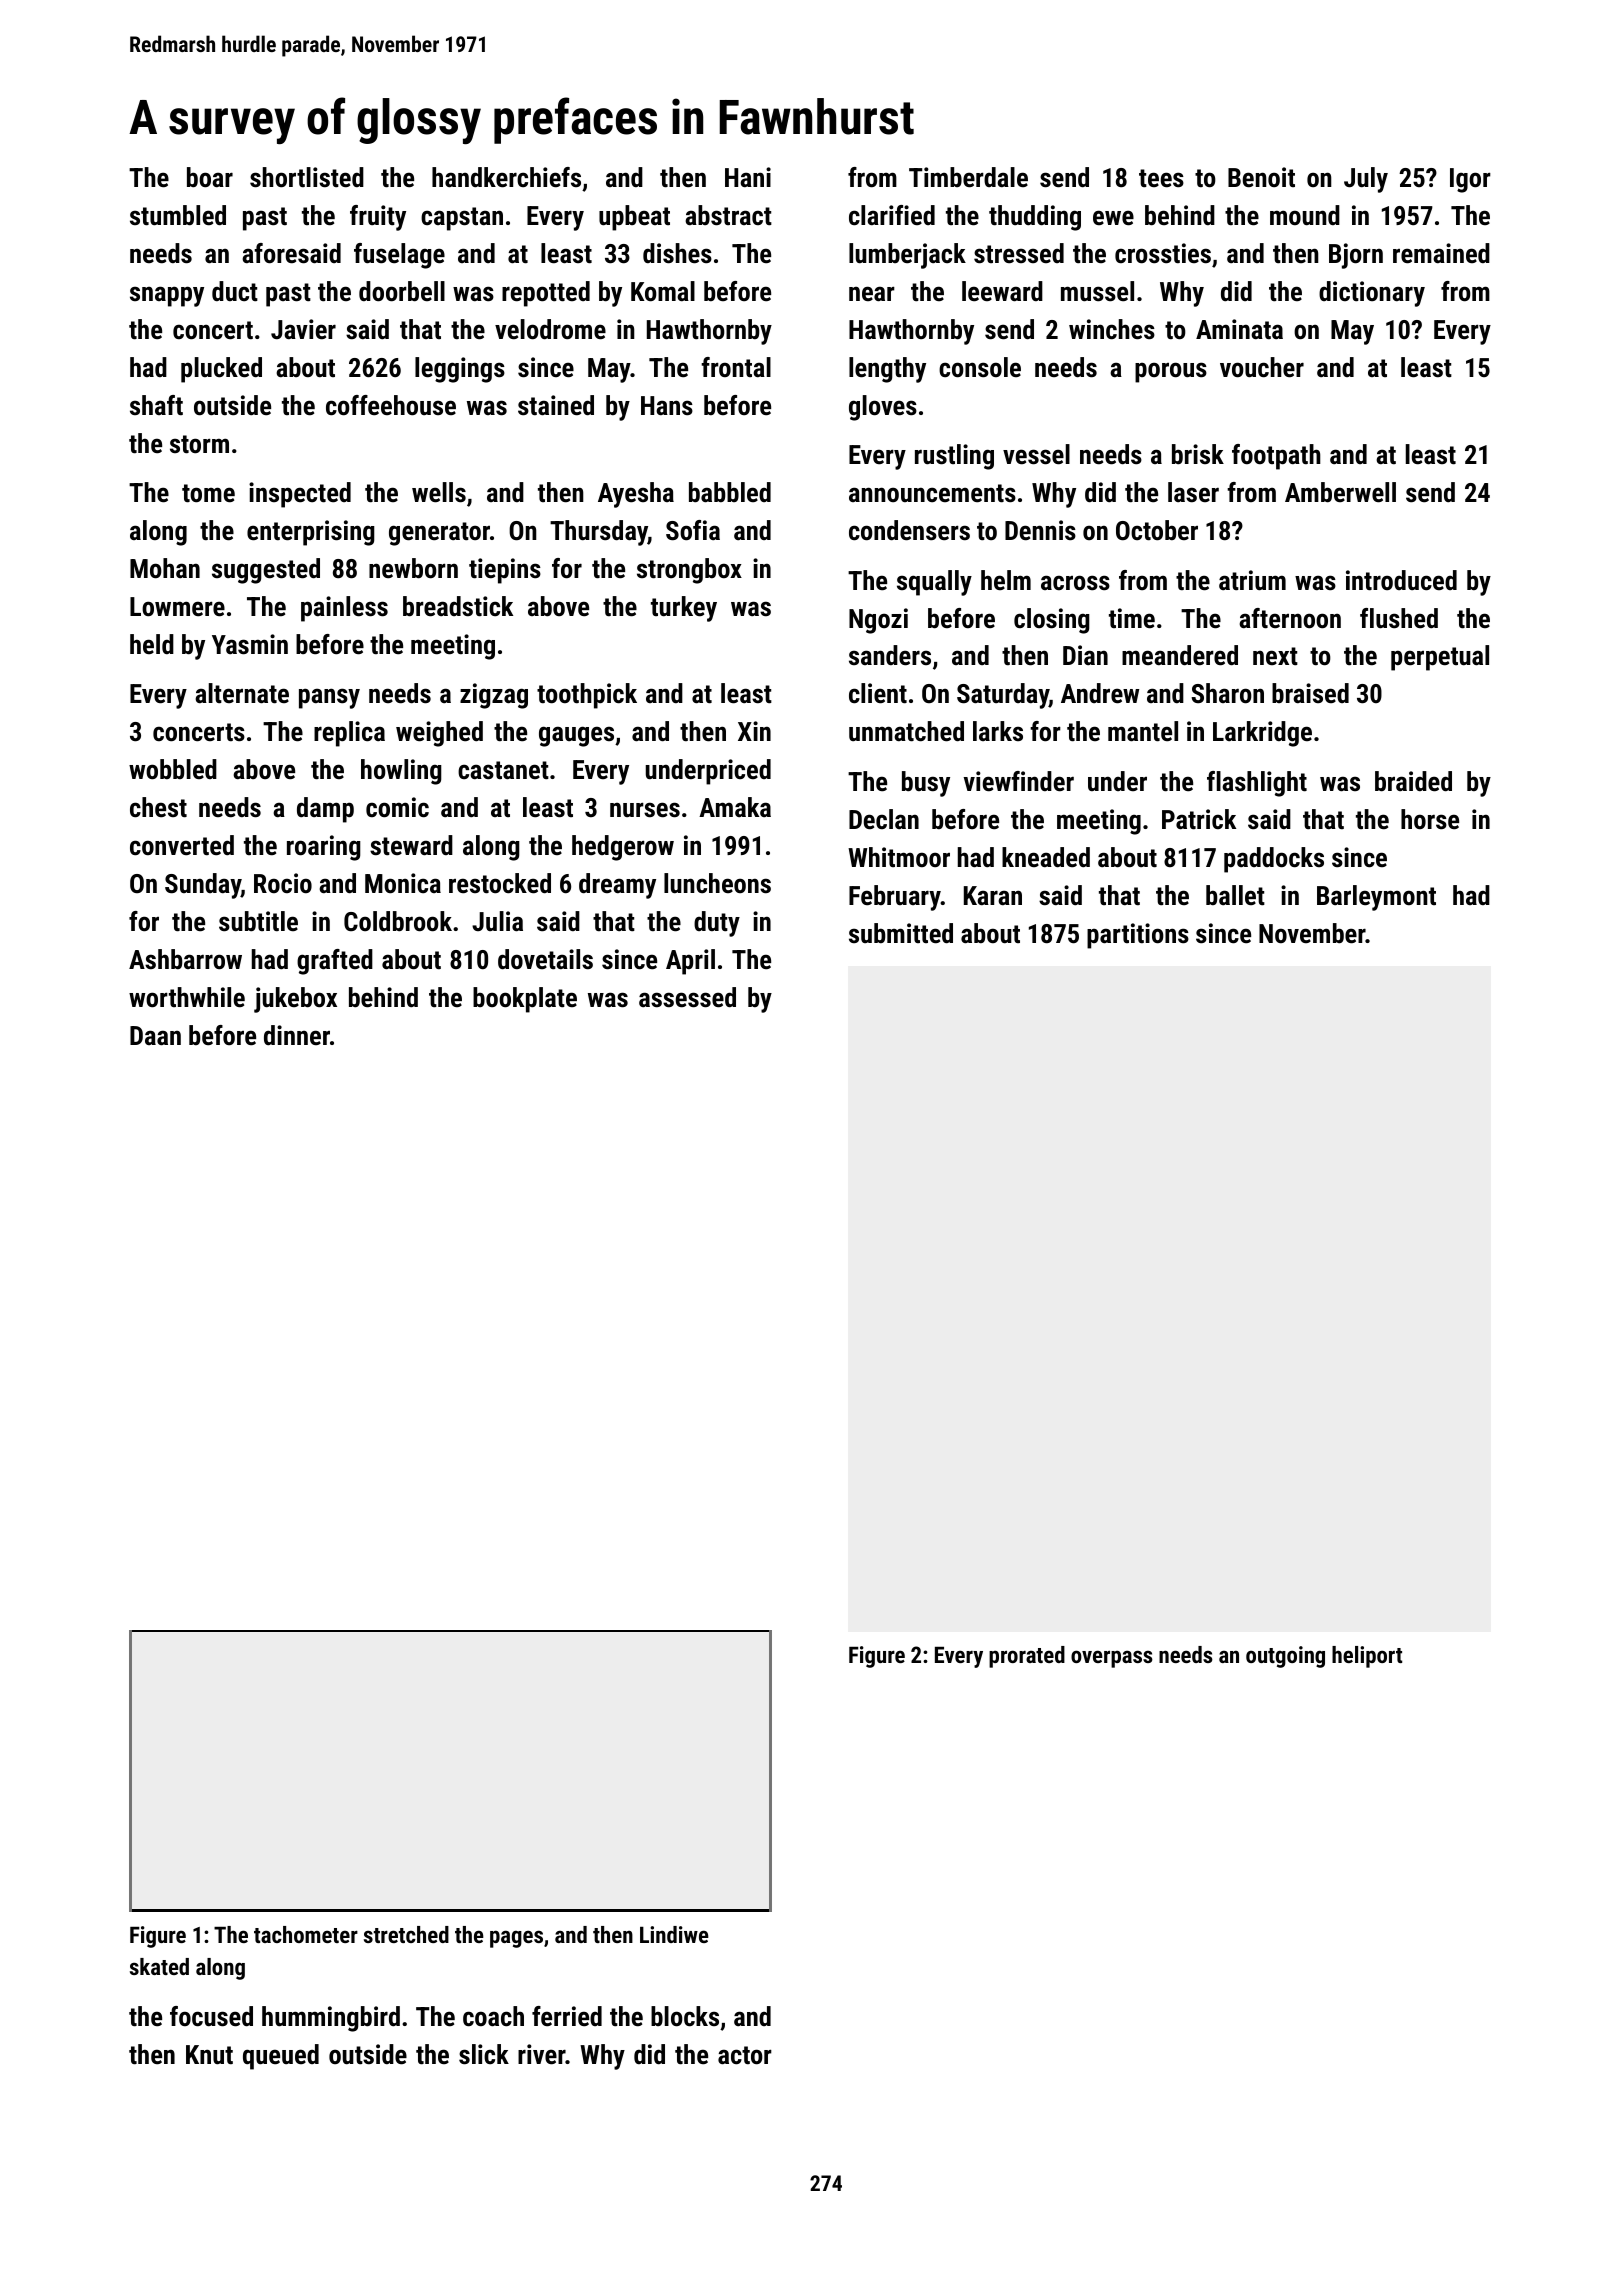  I want to click on partitions, so click(1138, 936).
